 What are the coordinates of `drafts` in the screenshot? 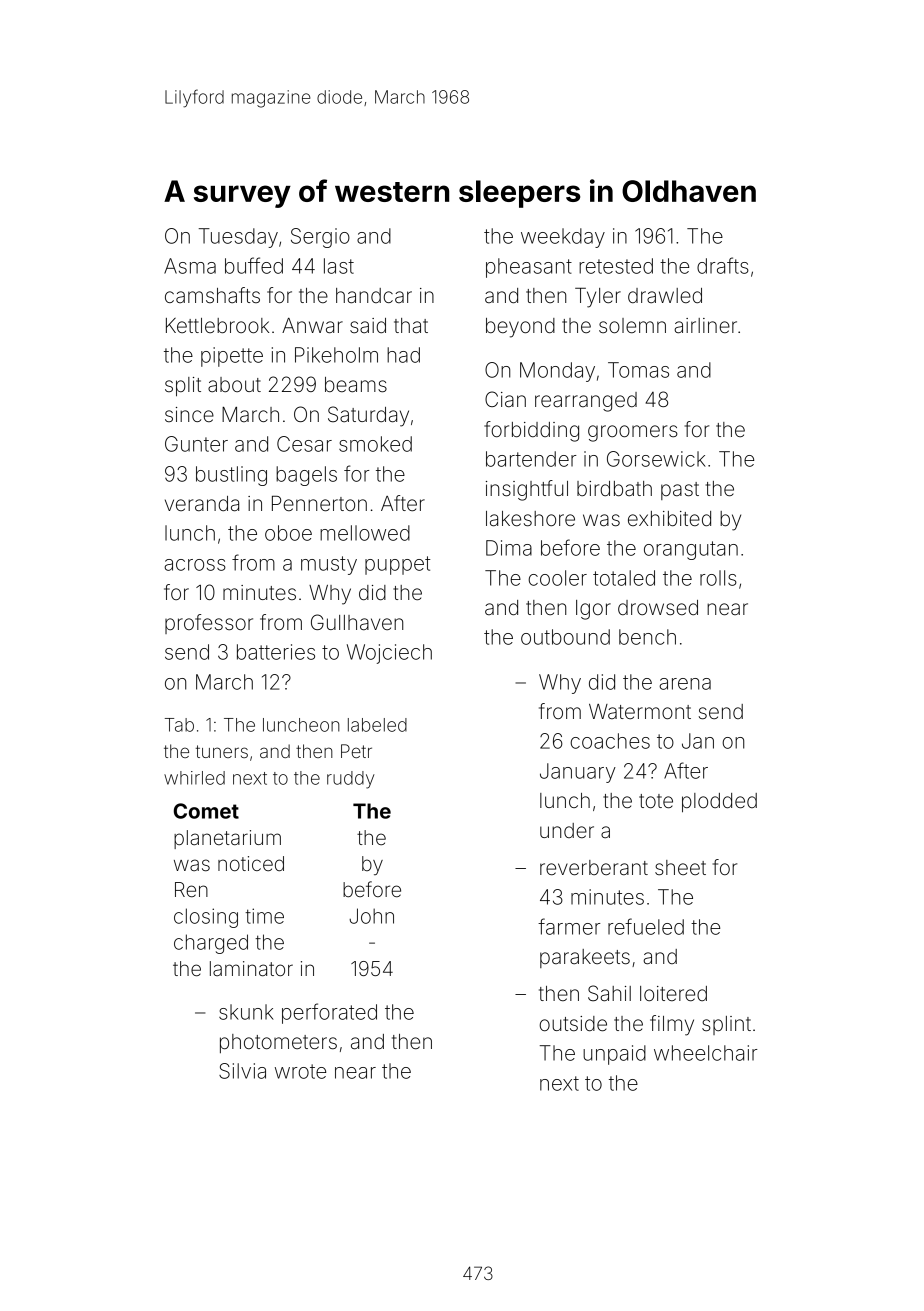 It's located at (723, 265).
